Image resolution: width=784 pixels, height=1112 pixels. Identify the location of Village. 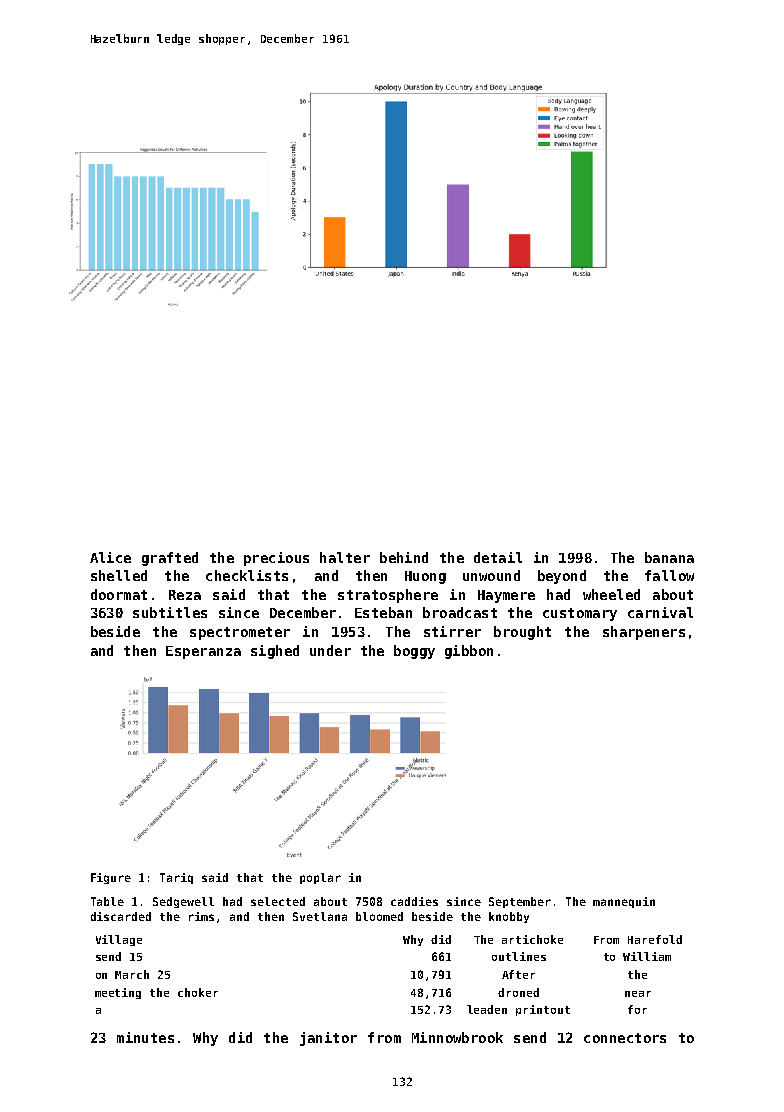
(119, 940).
